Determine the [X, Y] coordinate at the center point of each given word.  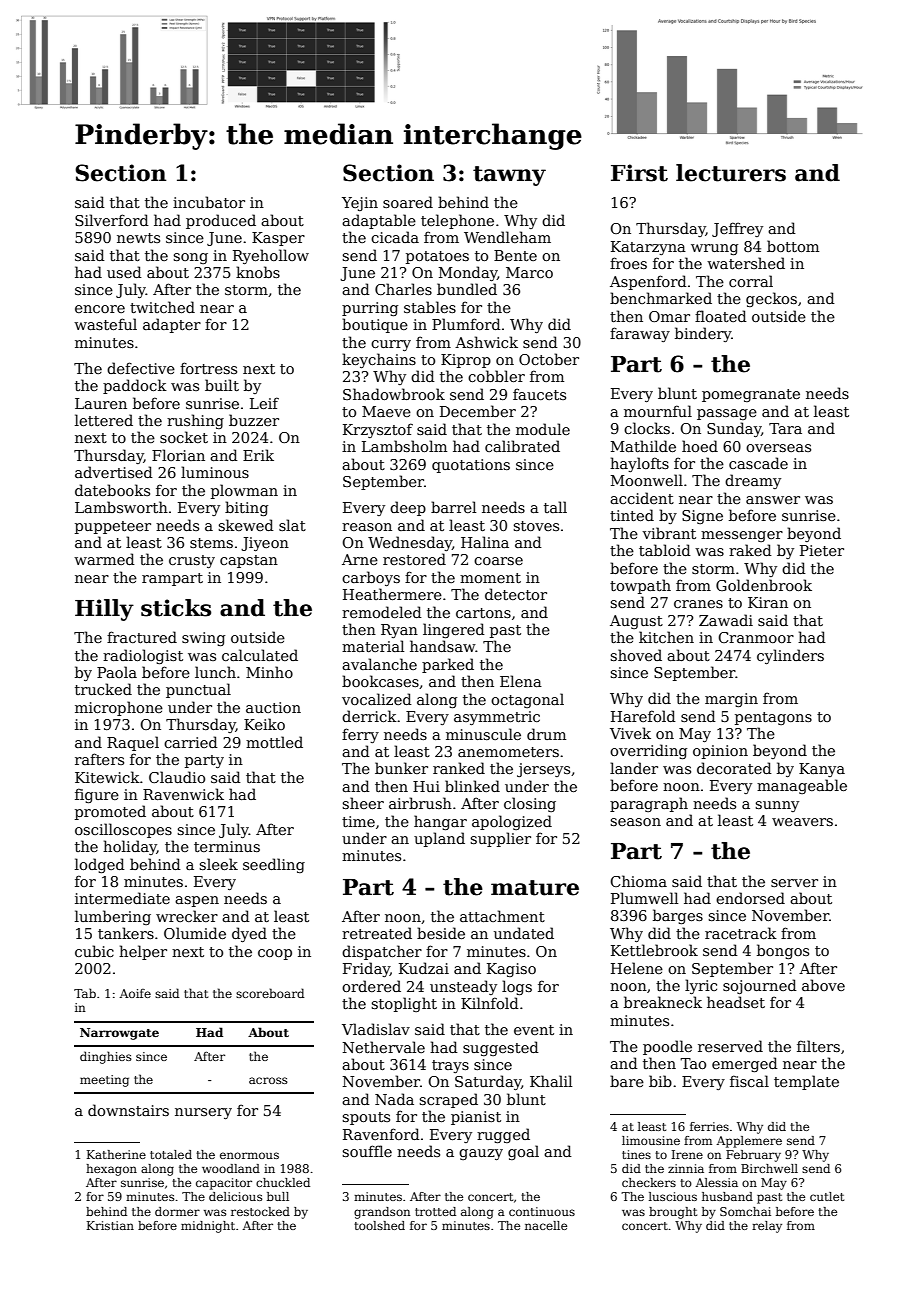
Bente [515, 255]
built [222, 385]
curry [391, 345]
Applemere [749, 1142]
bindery [703, 334]
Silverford [112, 220]
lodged [100, 865]
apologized [512, 822]
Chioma [638, 881]
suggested [501, 1048]
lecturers [731, 173]
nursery [203, 1113]
